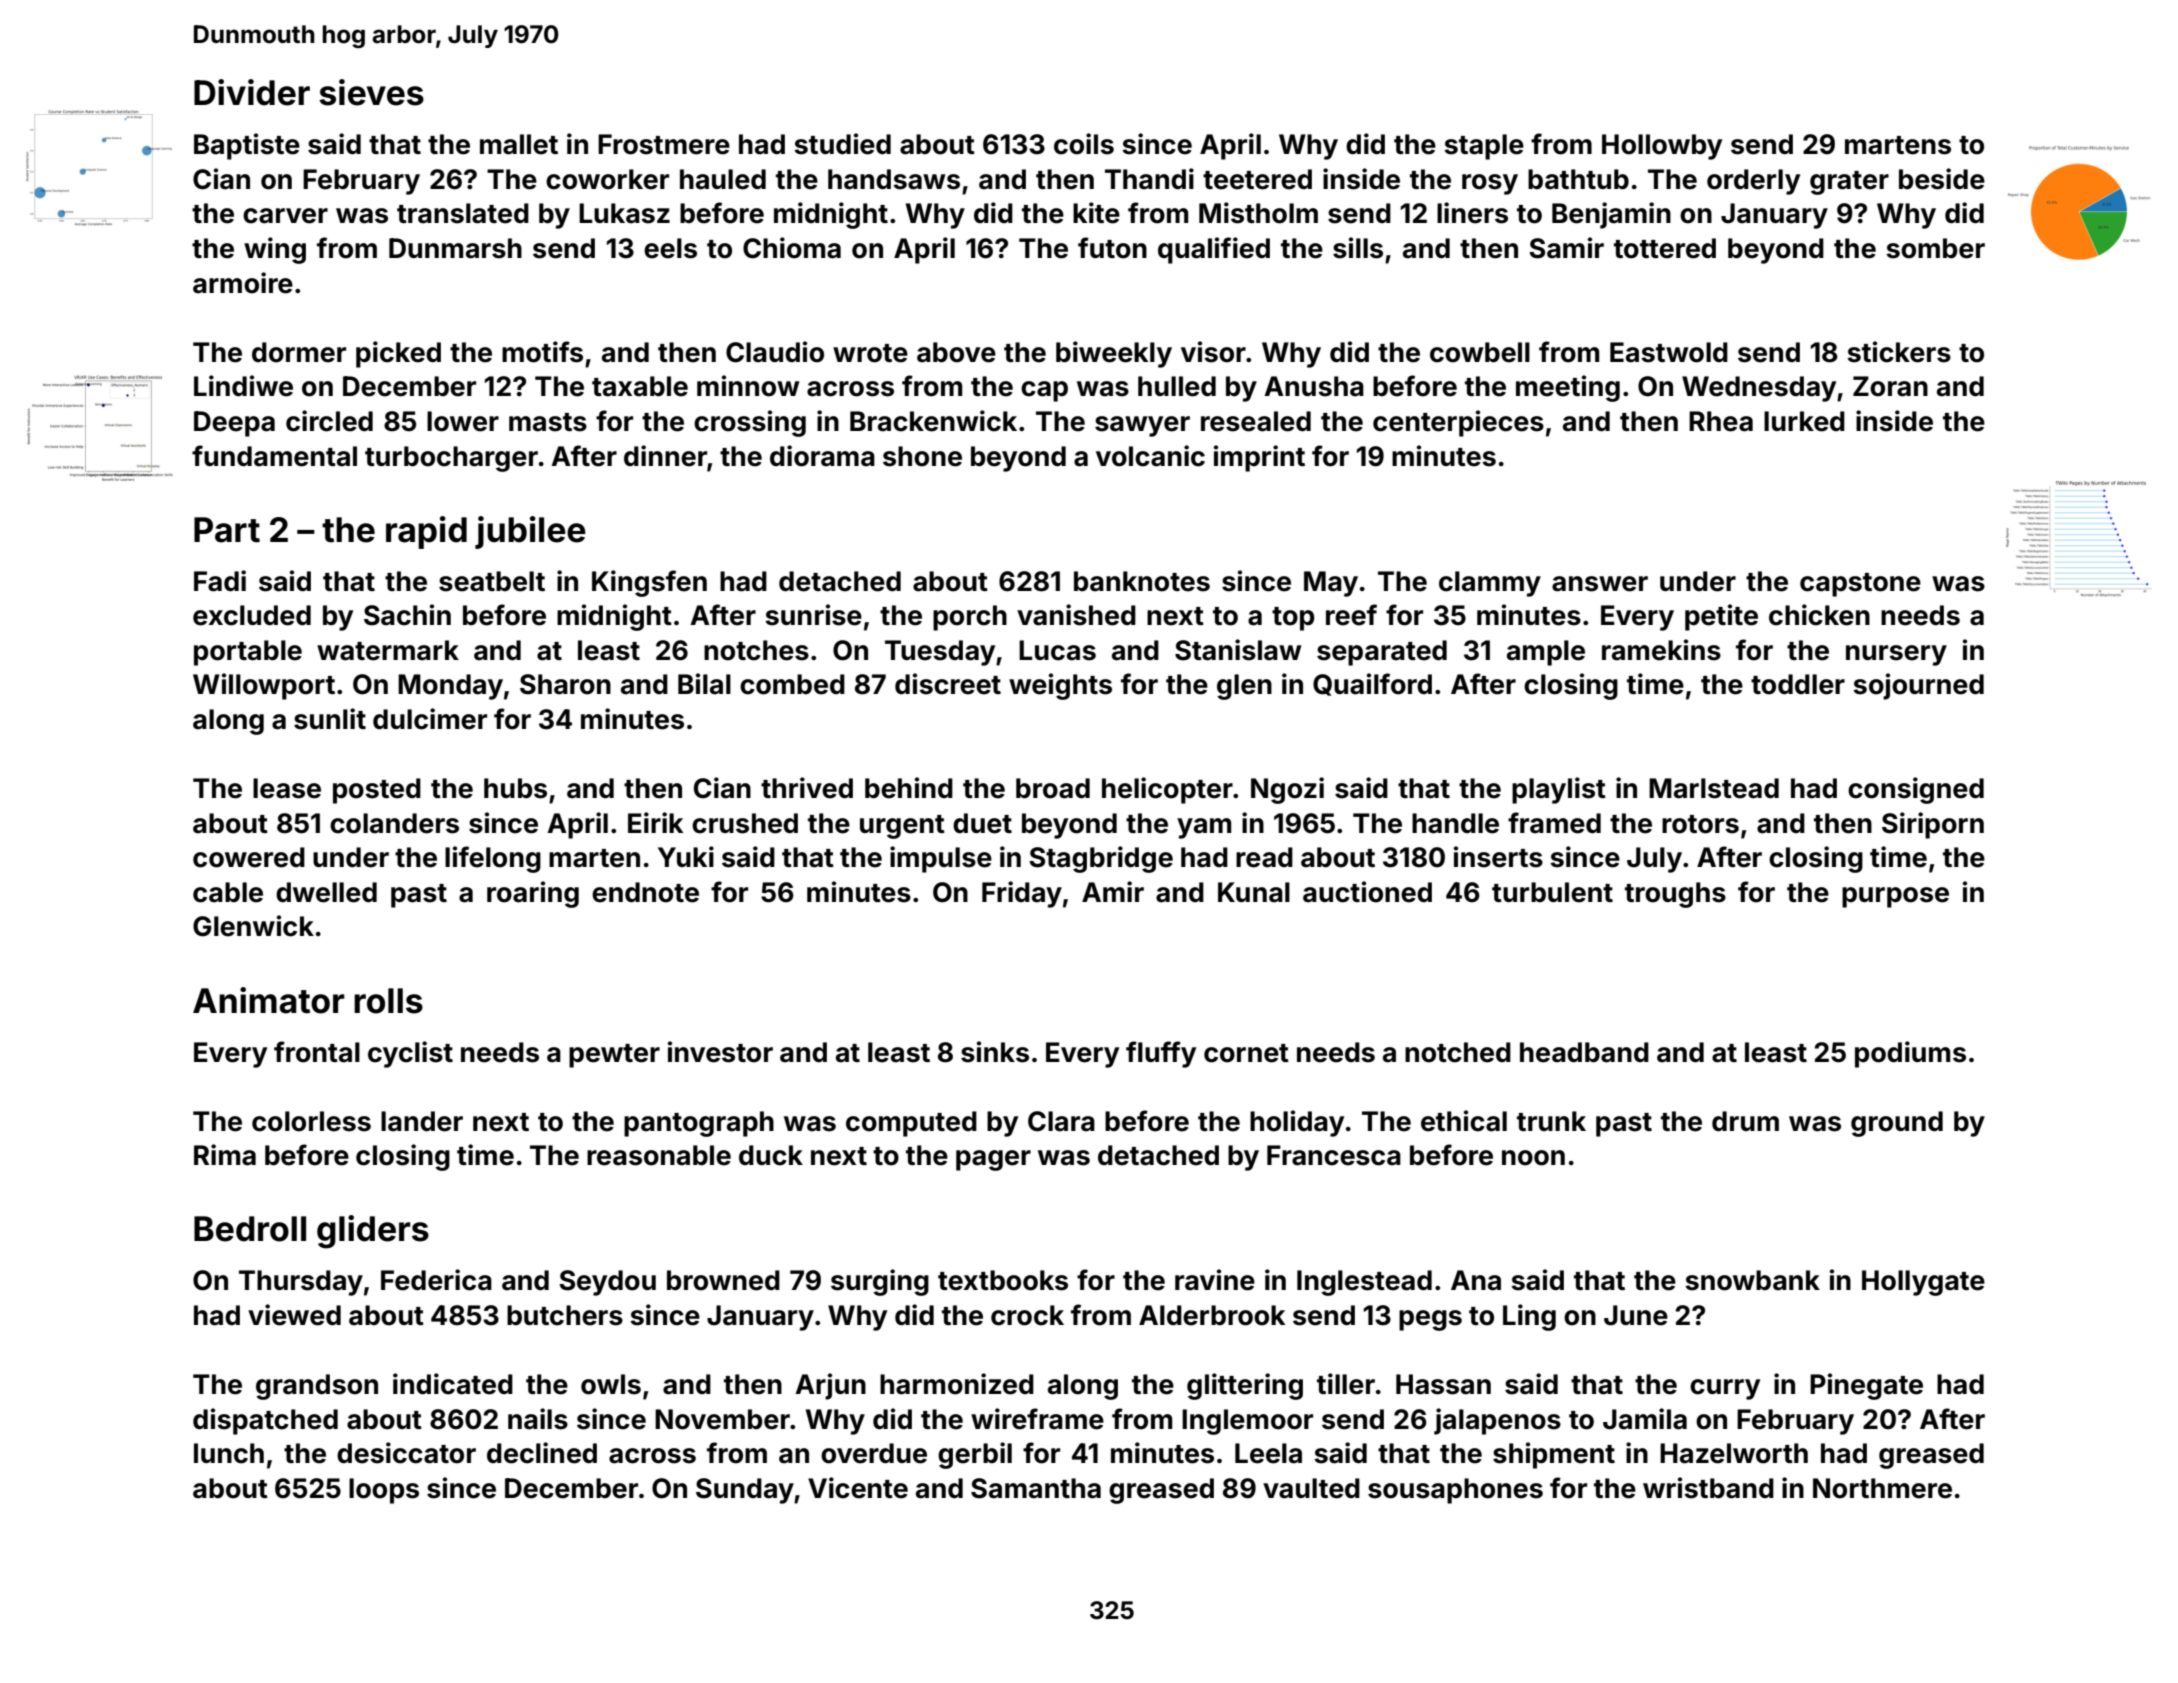 The height and width of the screenshot is (1683, 2178). I want to click on Clara, so click(1061, 1121).
